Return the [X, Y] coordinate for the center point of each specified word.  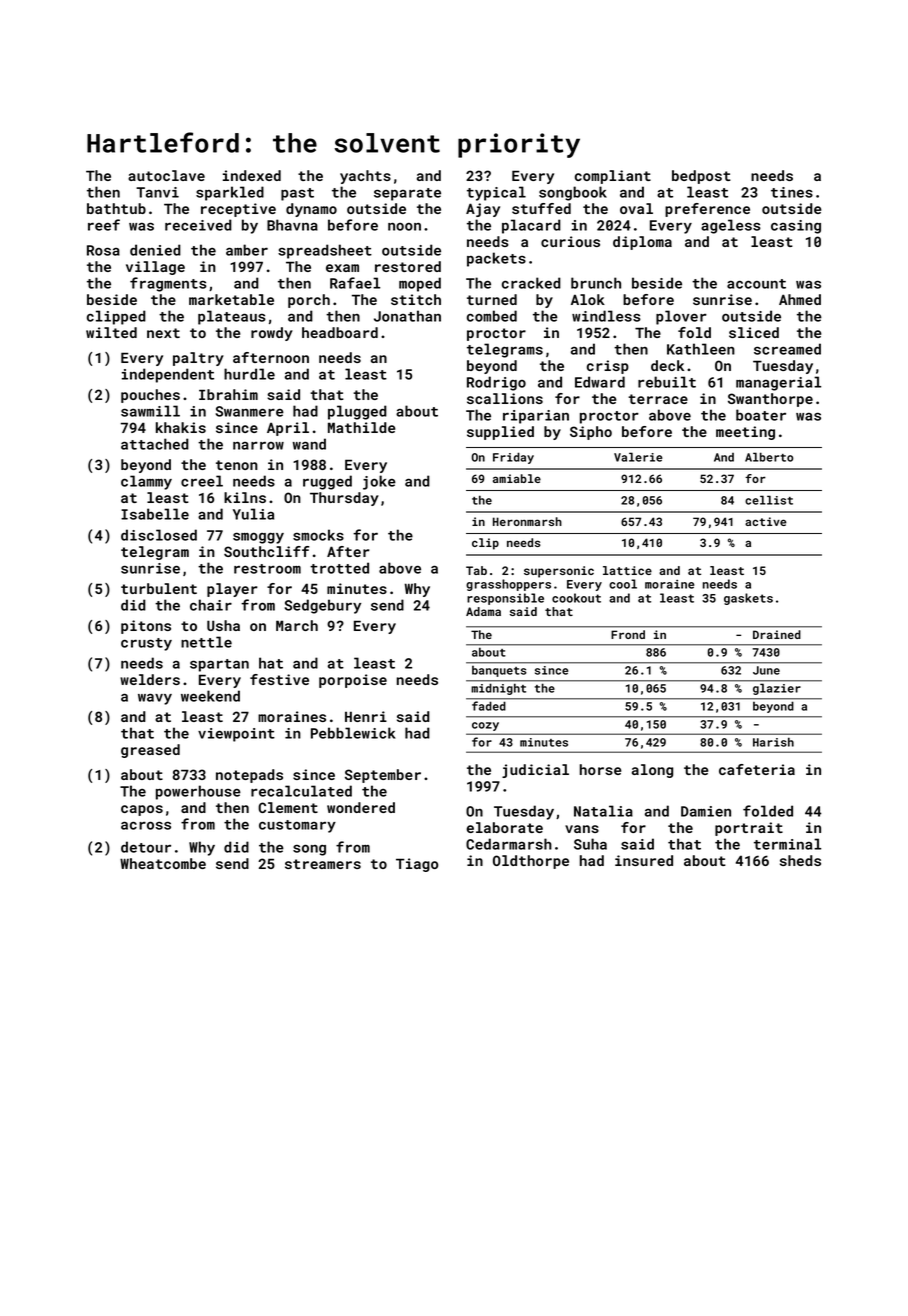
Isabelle [155, 514]
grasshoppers [508, 585]
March [297, 625]
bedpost [701, 177]
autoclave [166, 175]
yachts [365, 177]
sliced [754, 332]
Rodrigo [496, 383]
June [766, 670]
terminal [787, 844]
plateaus [232, 317]
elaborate [504, 827]
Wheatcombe [163, 863]
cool [623, 584]
